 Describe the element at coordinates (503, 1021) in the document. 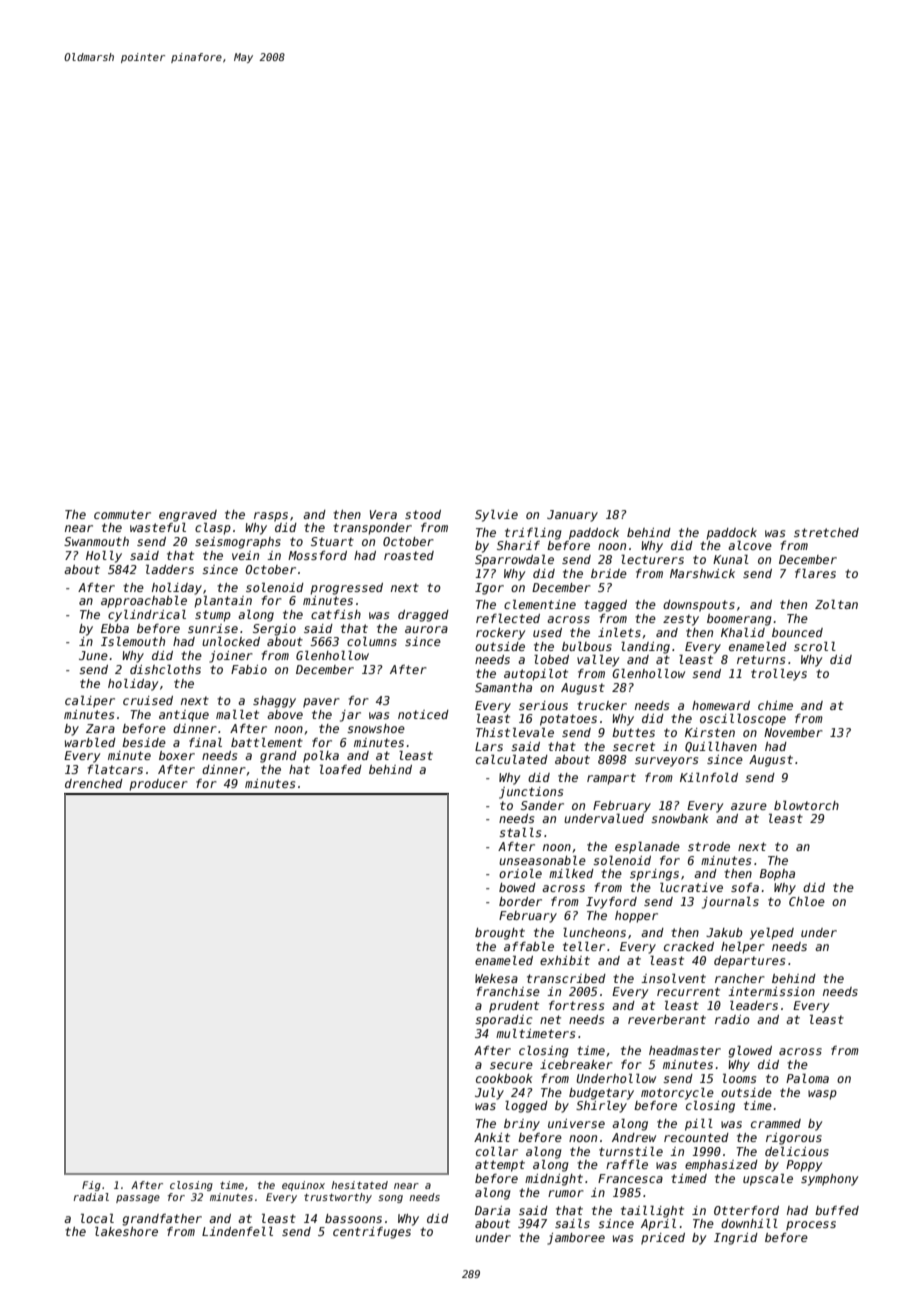

I see `sporadic` at that location.
